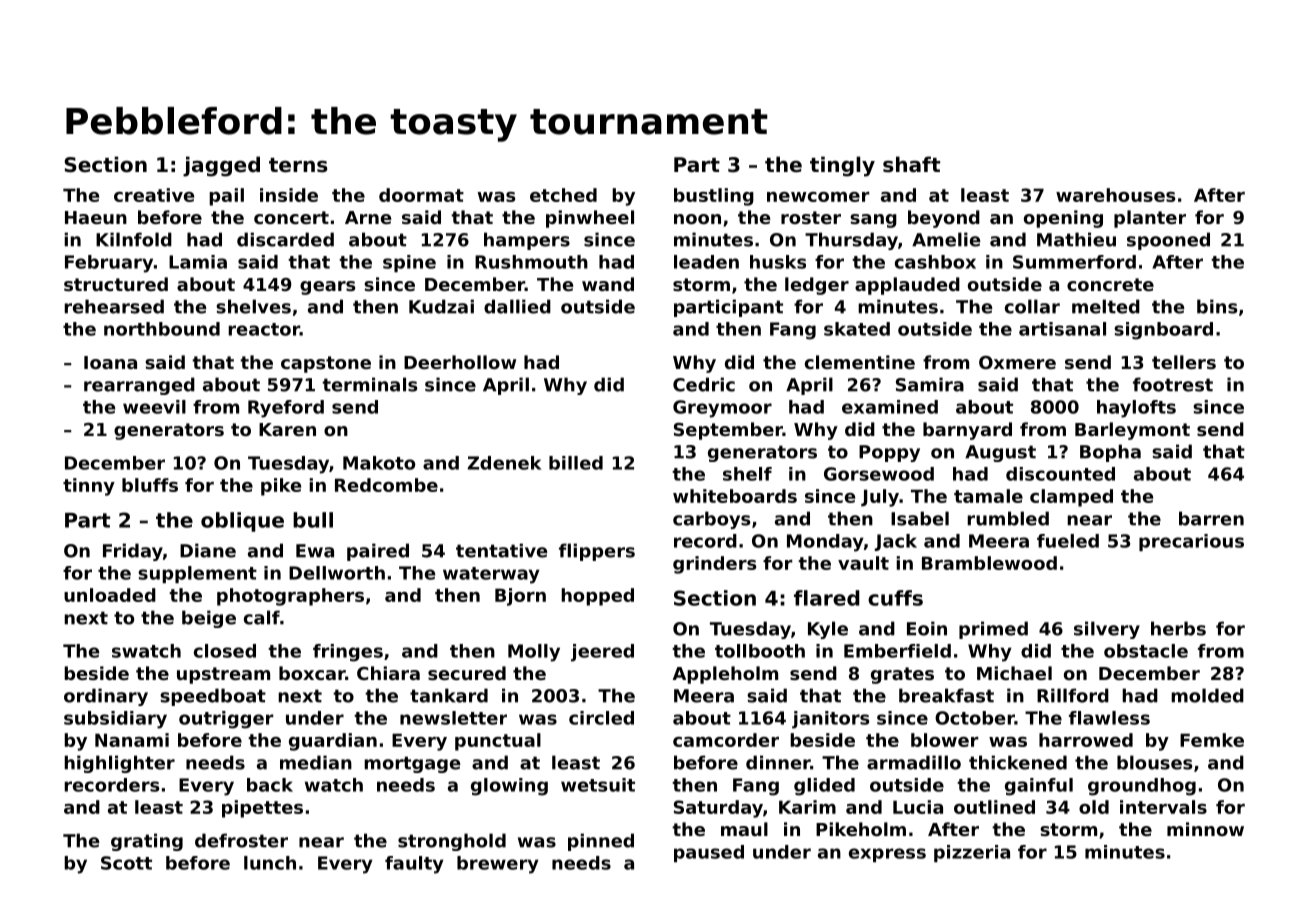 Image resolution: width=1308 pixels, height=924 pixels. Describe the element at coordinates (242, 522) in the page. I see `oblique` at that location.
